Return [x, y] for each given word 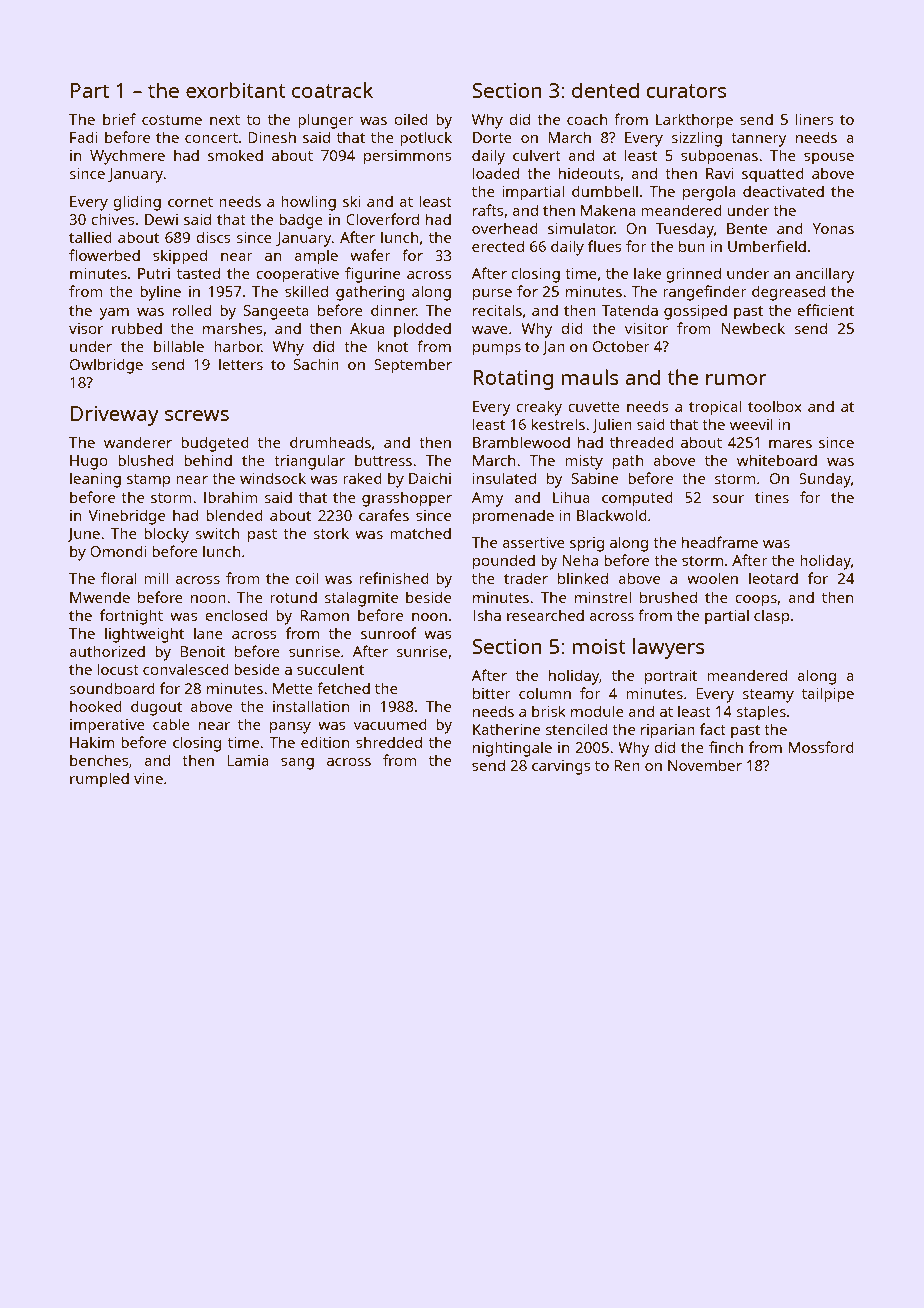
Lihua [571, 497]
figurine [372, 275]
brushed [668, 597]
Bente [747, 228]
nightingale [512, 749]
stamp [148, 481]
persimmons [408, 157]
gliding [137, 203]
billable [179, 346]
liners [815, 119]
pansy [290, 728]
